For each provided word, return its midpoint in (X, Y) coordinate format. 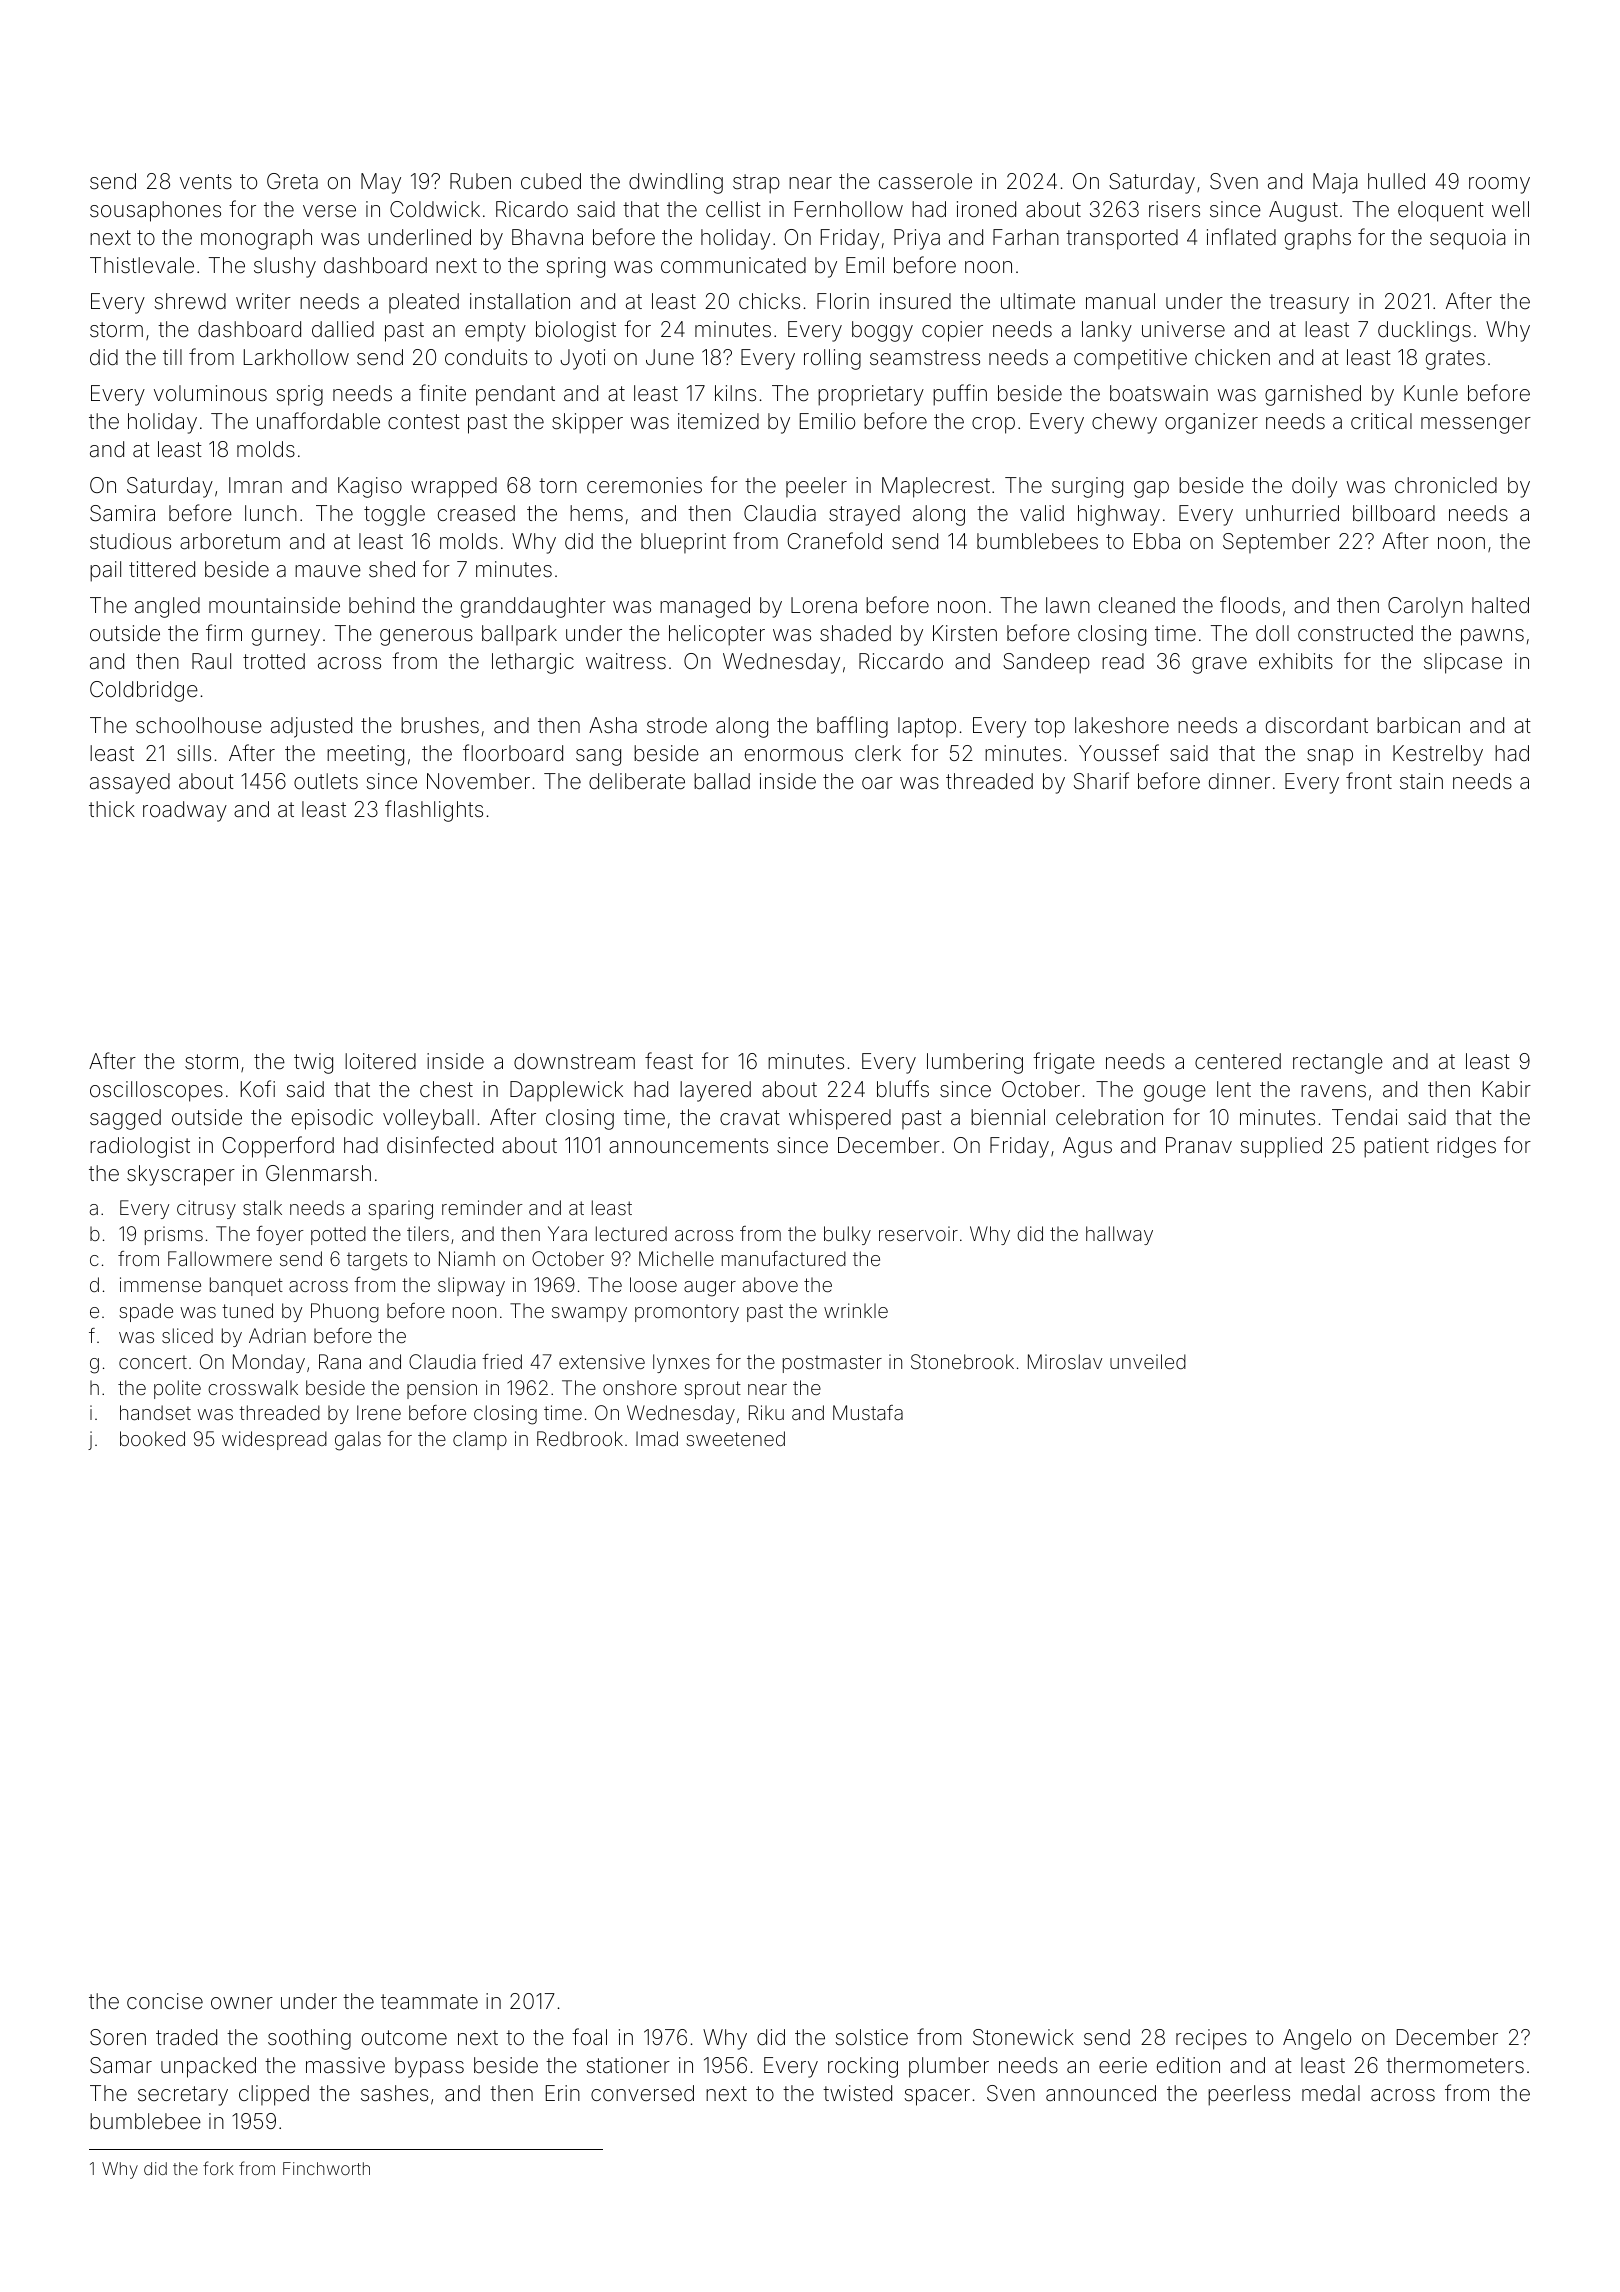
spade (146, 1312)
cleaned (1137, 605)
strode (677, 725)
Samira (122, 513)
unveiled (1148, 1361)
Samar (121, 2065)
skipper (587, 423)
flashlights (434, 811)
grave (1219, 665)
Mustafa (868, 1412)
